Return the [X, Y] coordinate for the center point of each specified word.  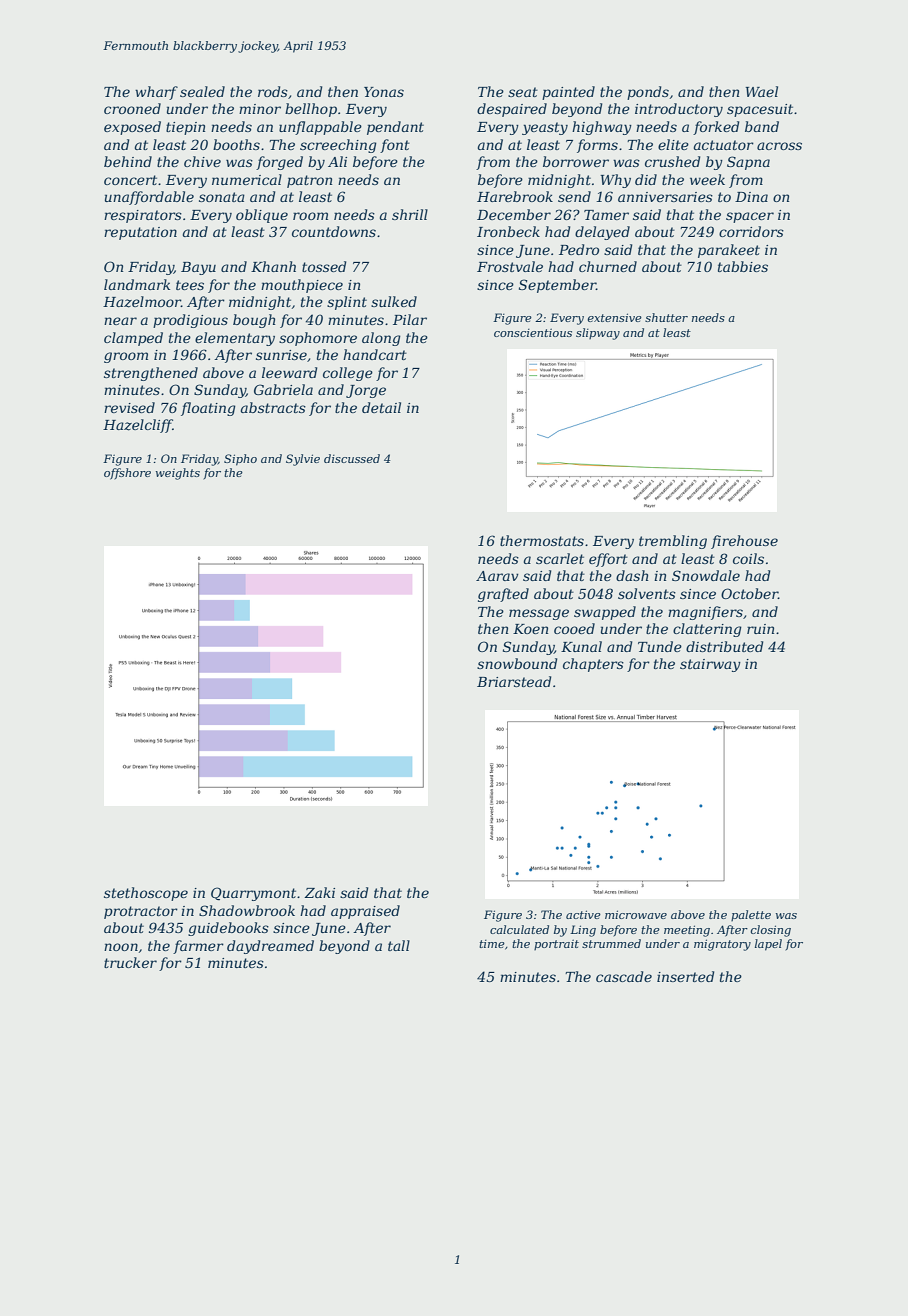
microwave [636, 914]
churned [608, 266]
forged [279, 163]
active [583, 914]
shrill [410, 214]
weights [178, 474]
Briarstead [514, 681]
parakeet [729, 251]
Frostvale [510, 266]
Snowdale [706, 575]
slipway [598, 334]
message [539, 614]
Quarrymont [253, 894]
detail [381, 407]
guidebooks [228, 929]
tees [190, 285]
